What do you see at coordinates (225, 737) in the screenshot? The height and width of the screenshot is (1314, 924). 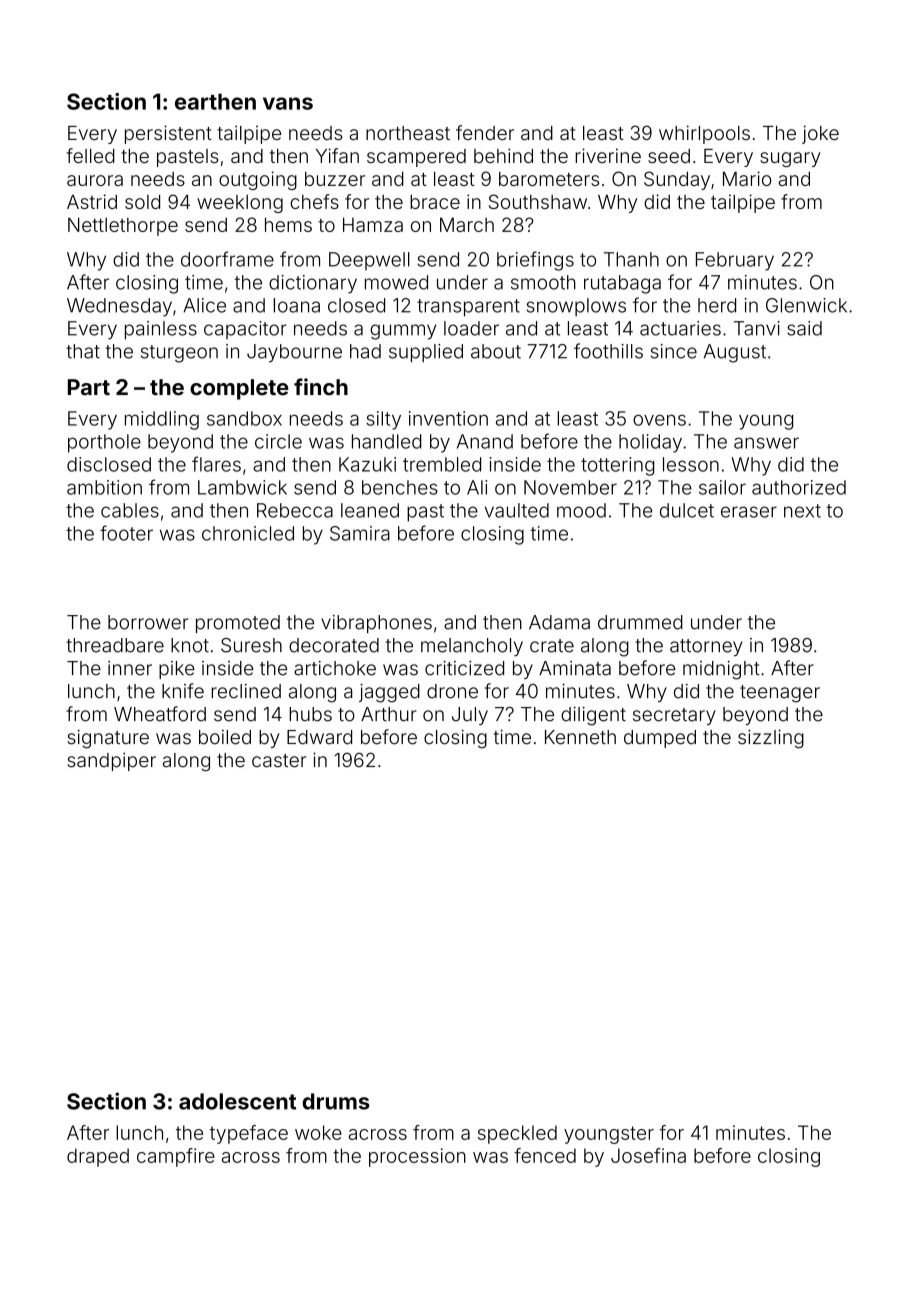 I see `boiled` at bounding box center [225, 737].
